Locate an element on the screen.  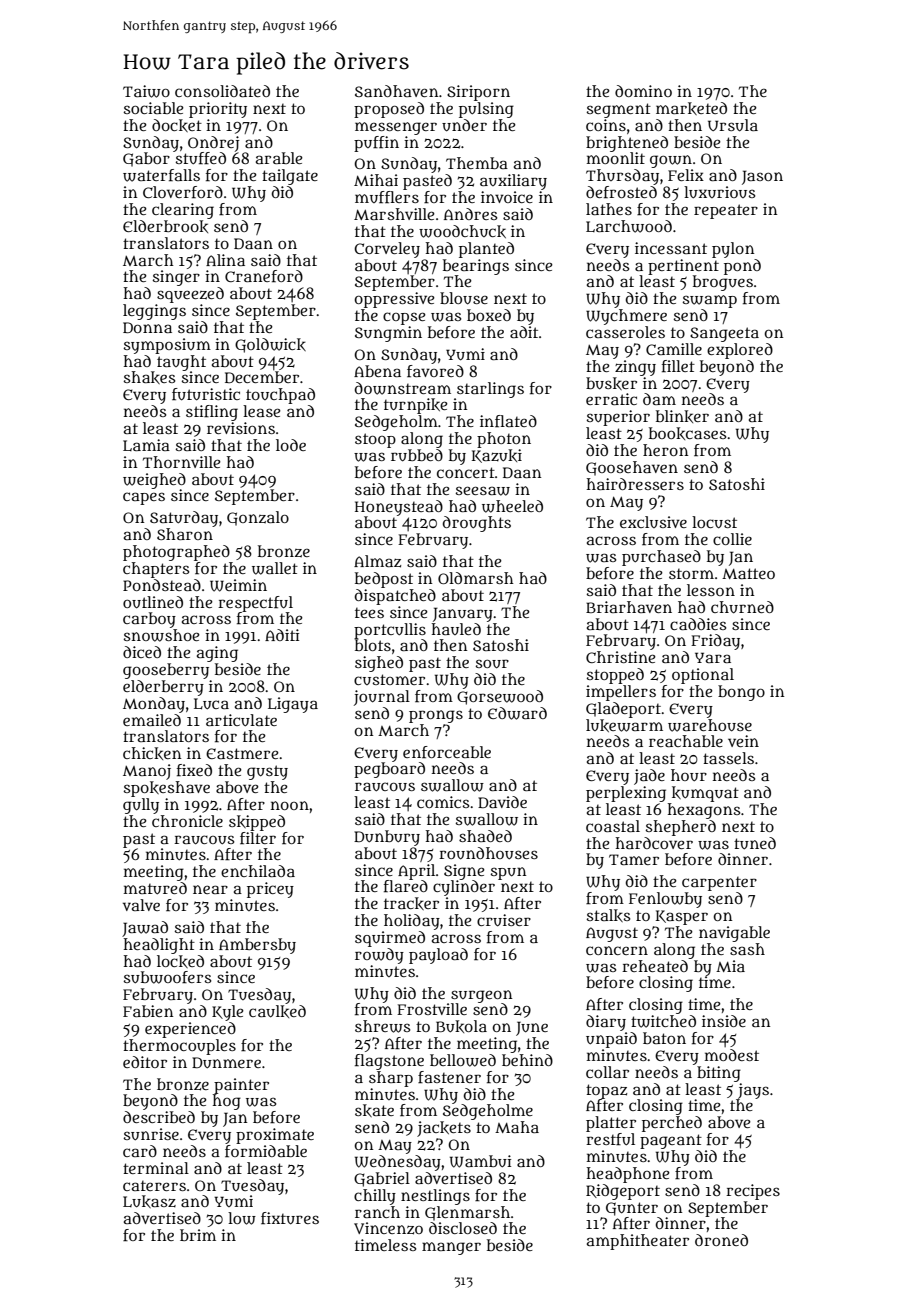
manger is located at coordinates (451, 1248).
